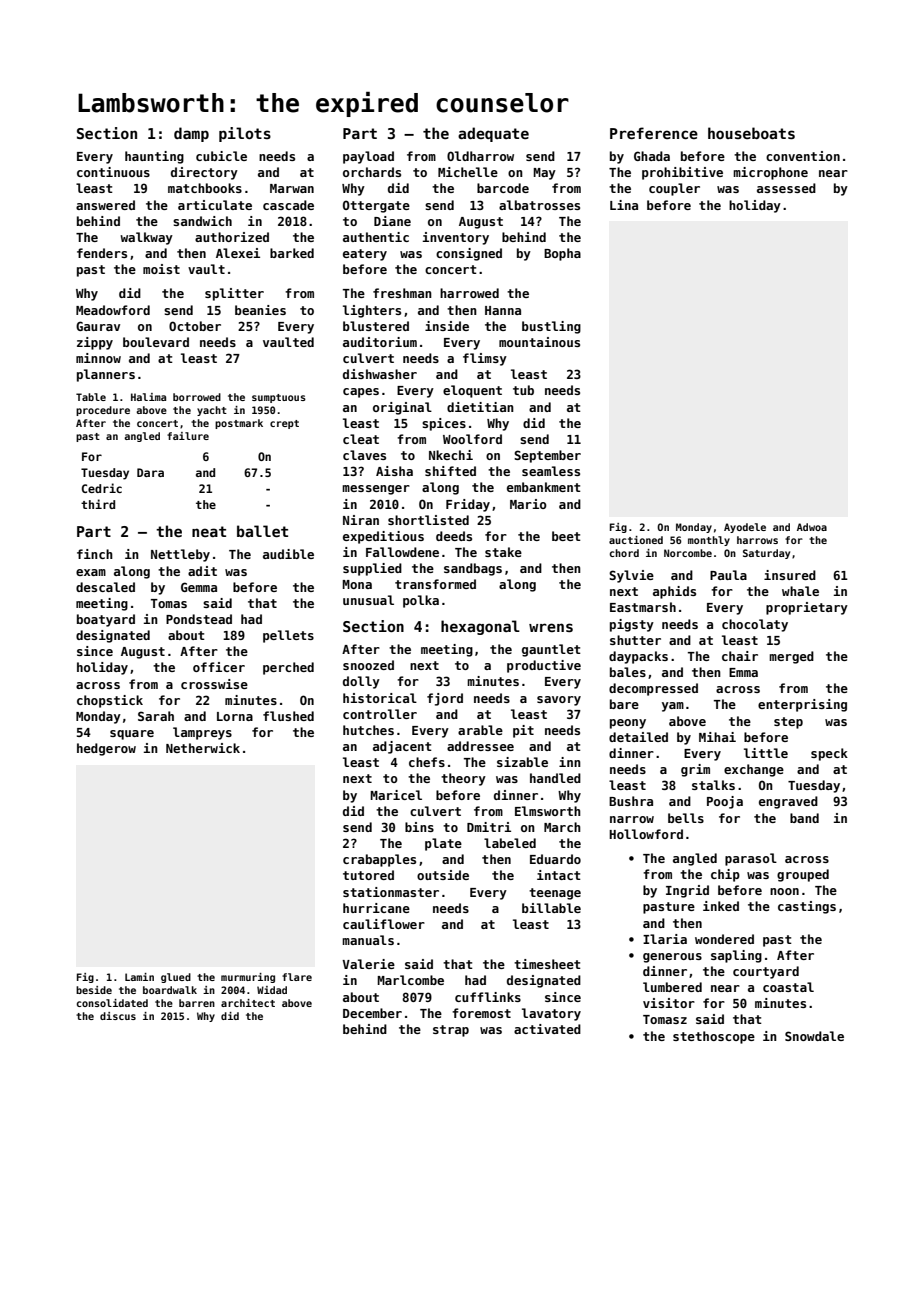  I want to click on strap, so click(451, 1031).
